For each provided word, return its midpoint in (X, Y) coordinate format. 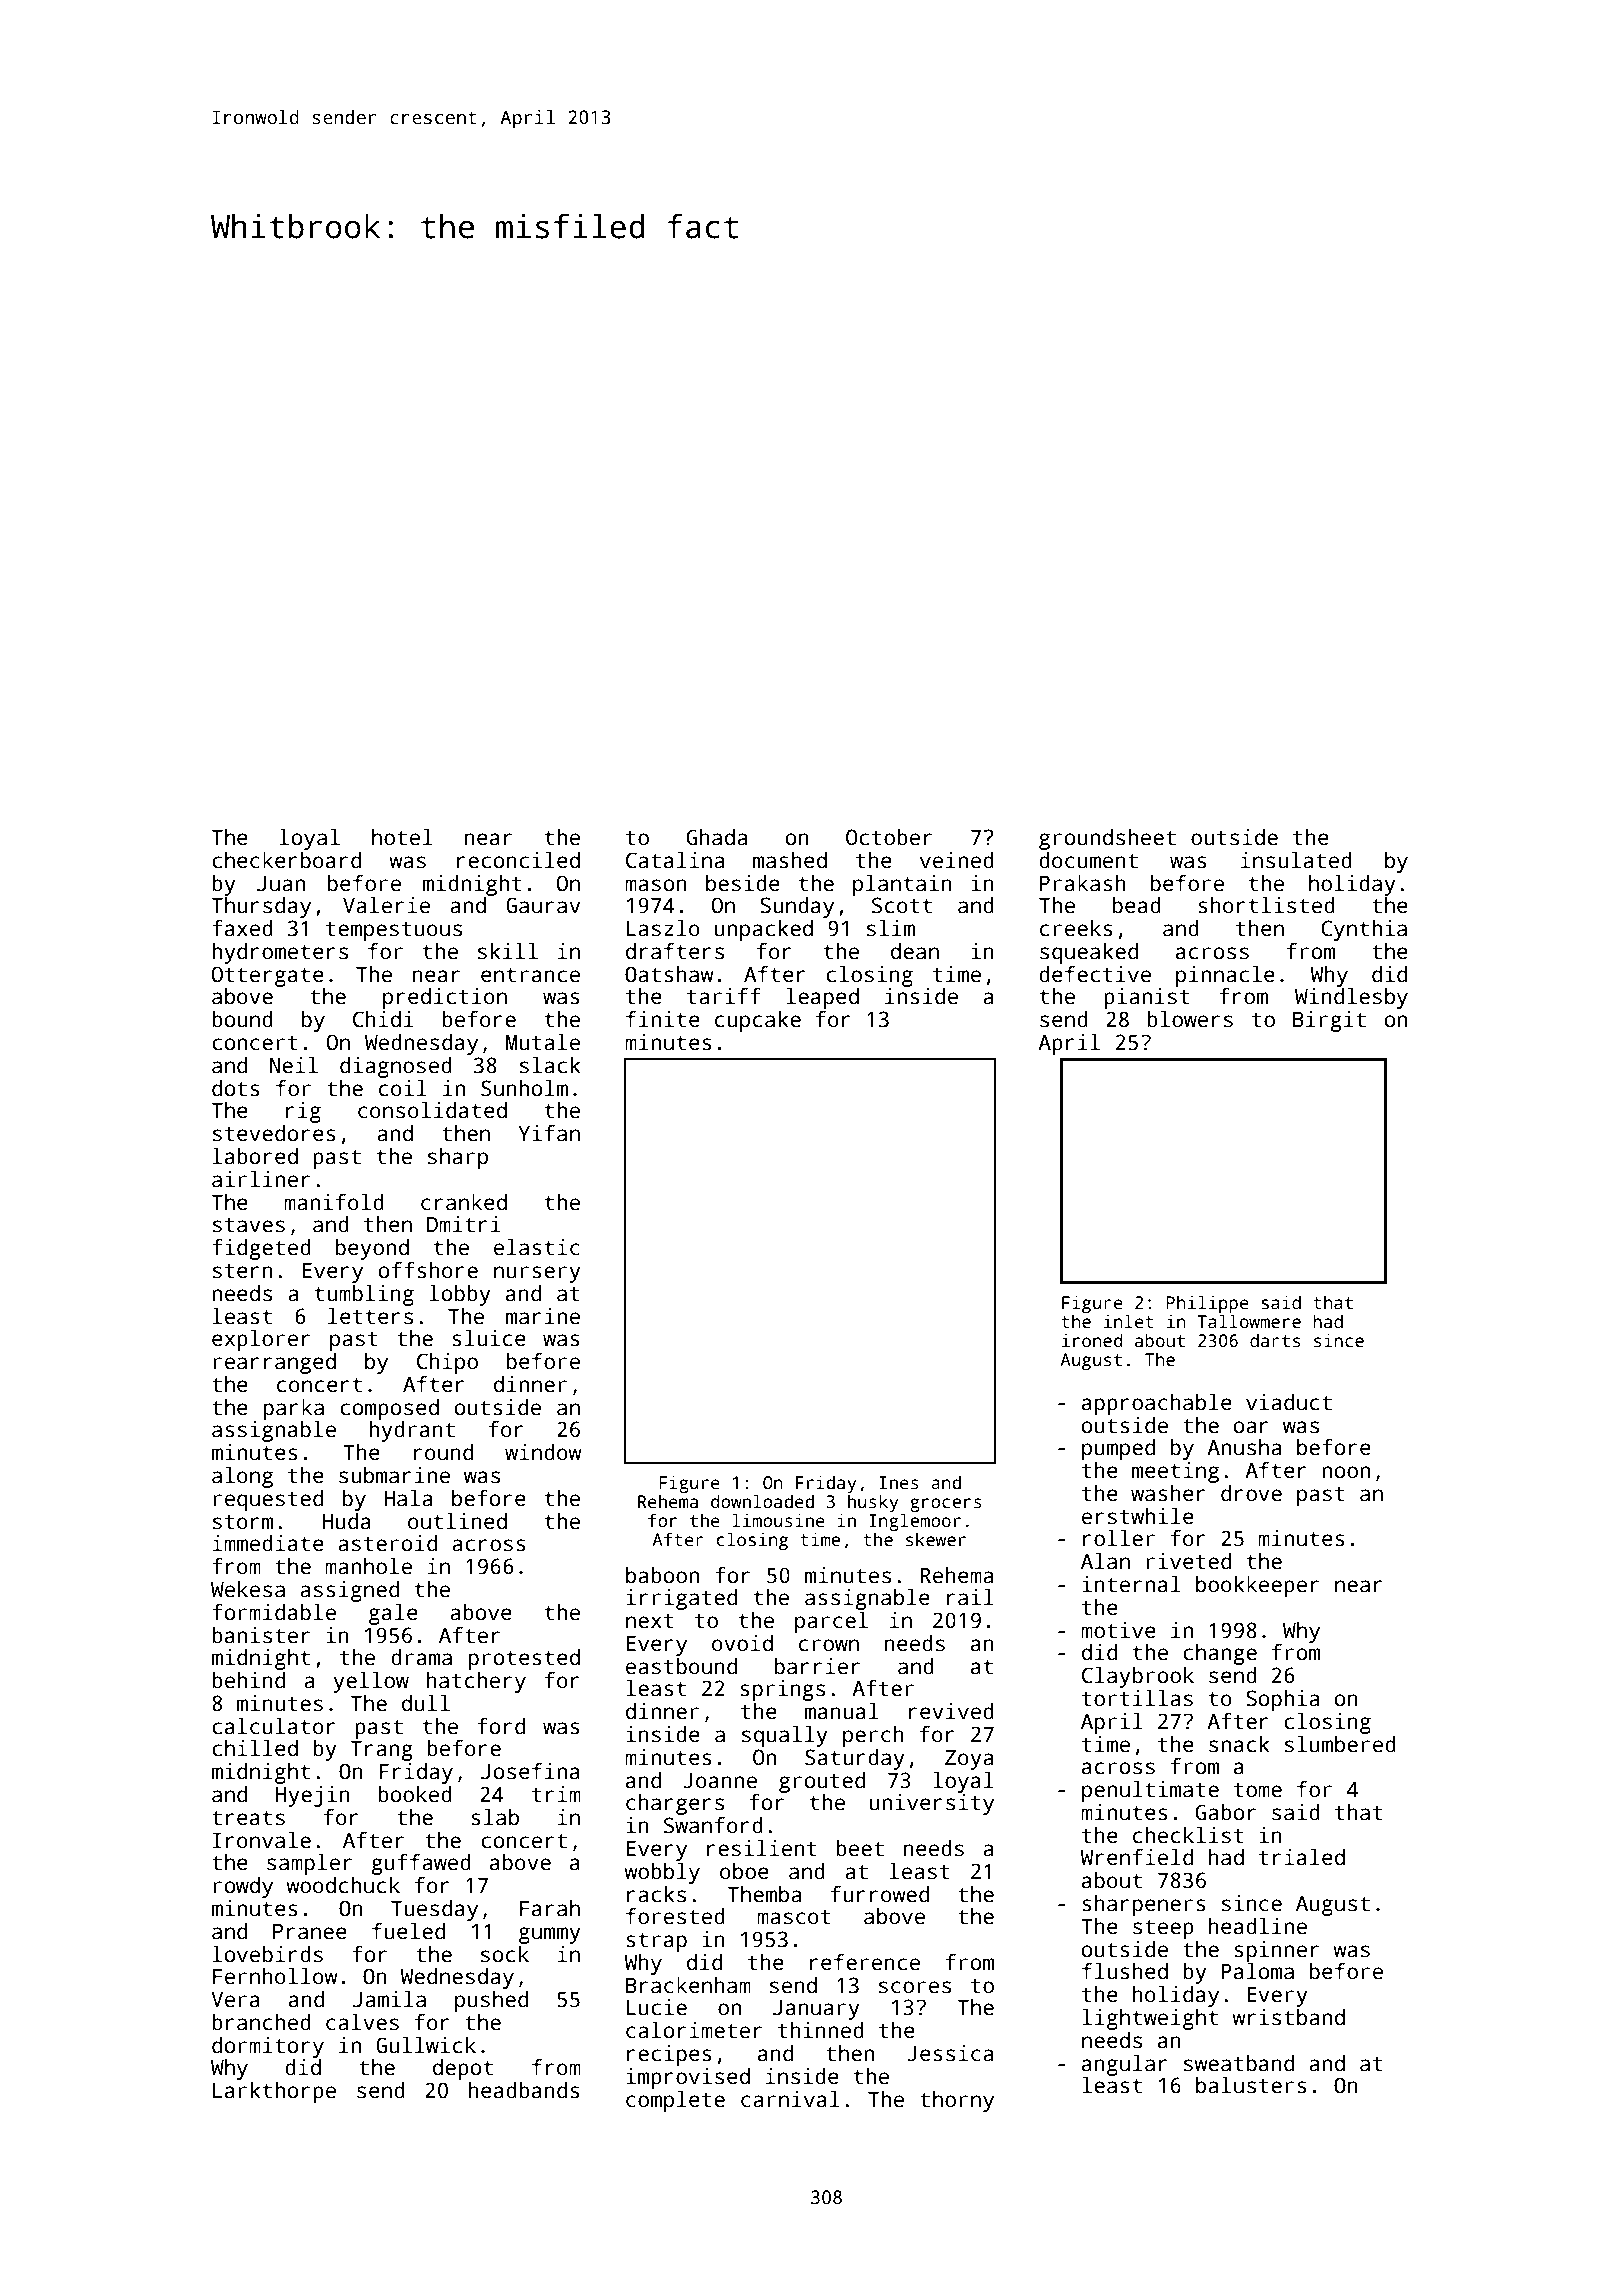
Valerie (386, 905)
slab (495, 1817)
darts (1275, 1340)
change (1220, 1654)
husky (873, 1503)
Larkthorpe (274, 2092)
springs (782, 1690)
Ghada (717, 837)
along (242, 1477)
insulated (1296, 860)
